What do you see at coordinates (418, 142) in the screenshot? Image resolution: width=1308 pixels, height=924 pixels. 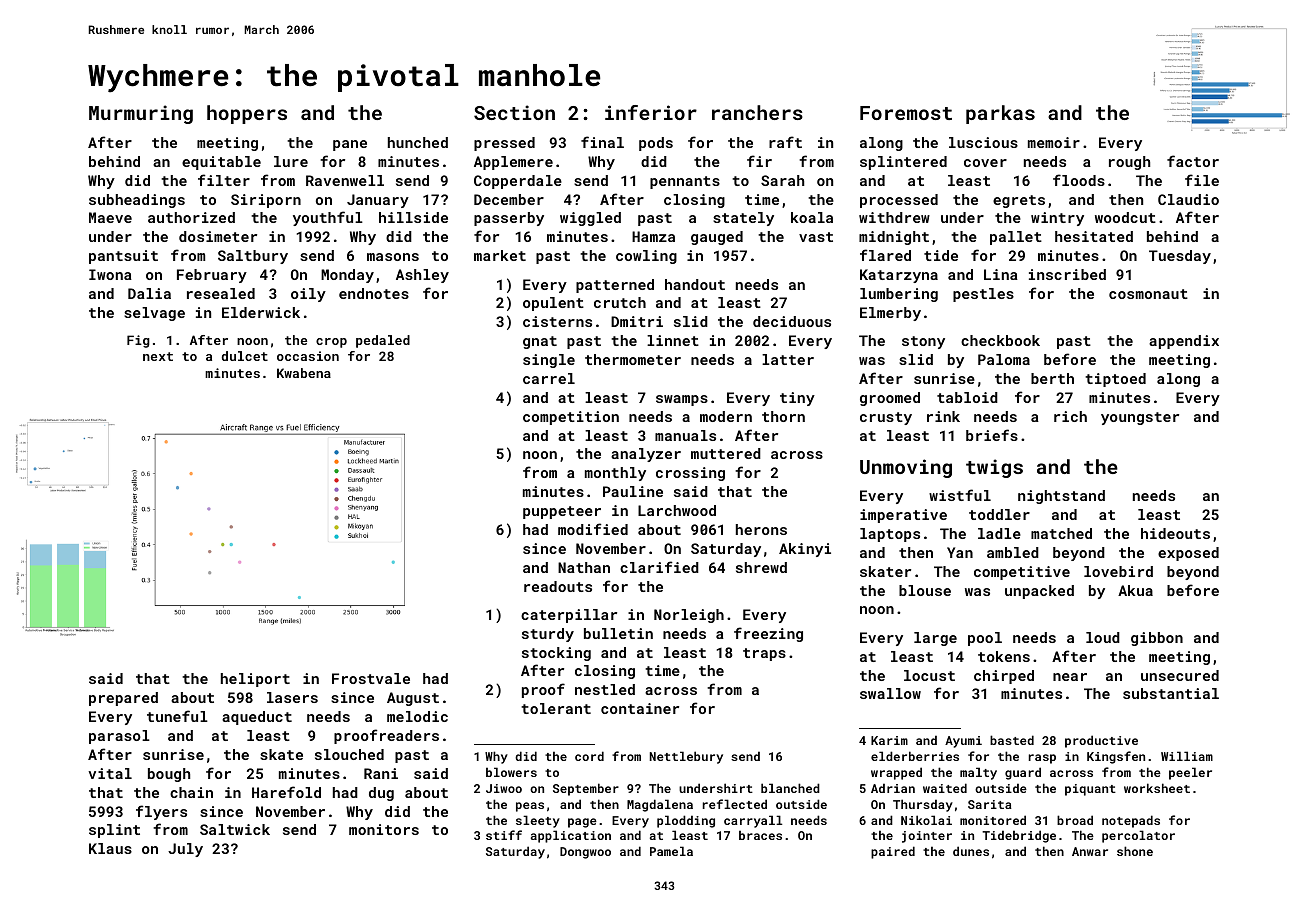 I see `hunched` at bounding box center [418, 142].
